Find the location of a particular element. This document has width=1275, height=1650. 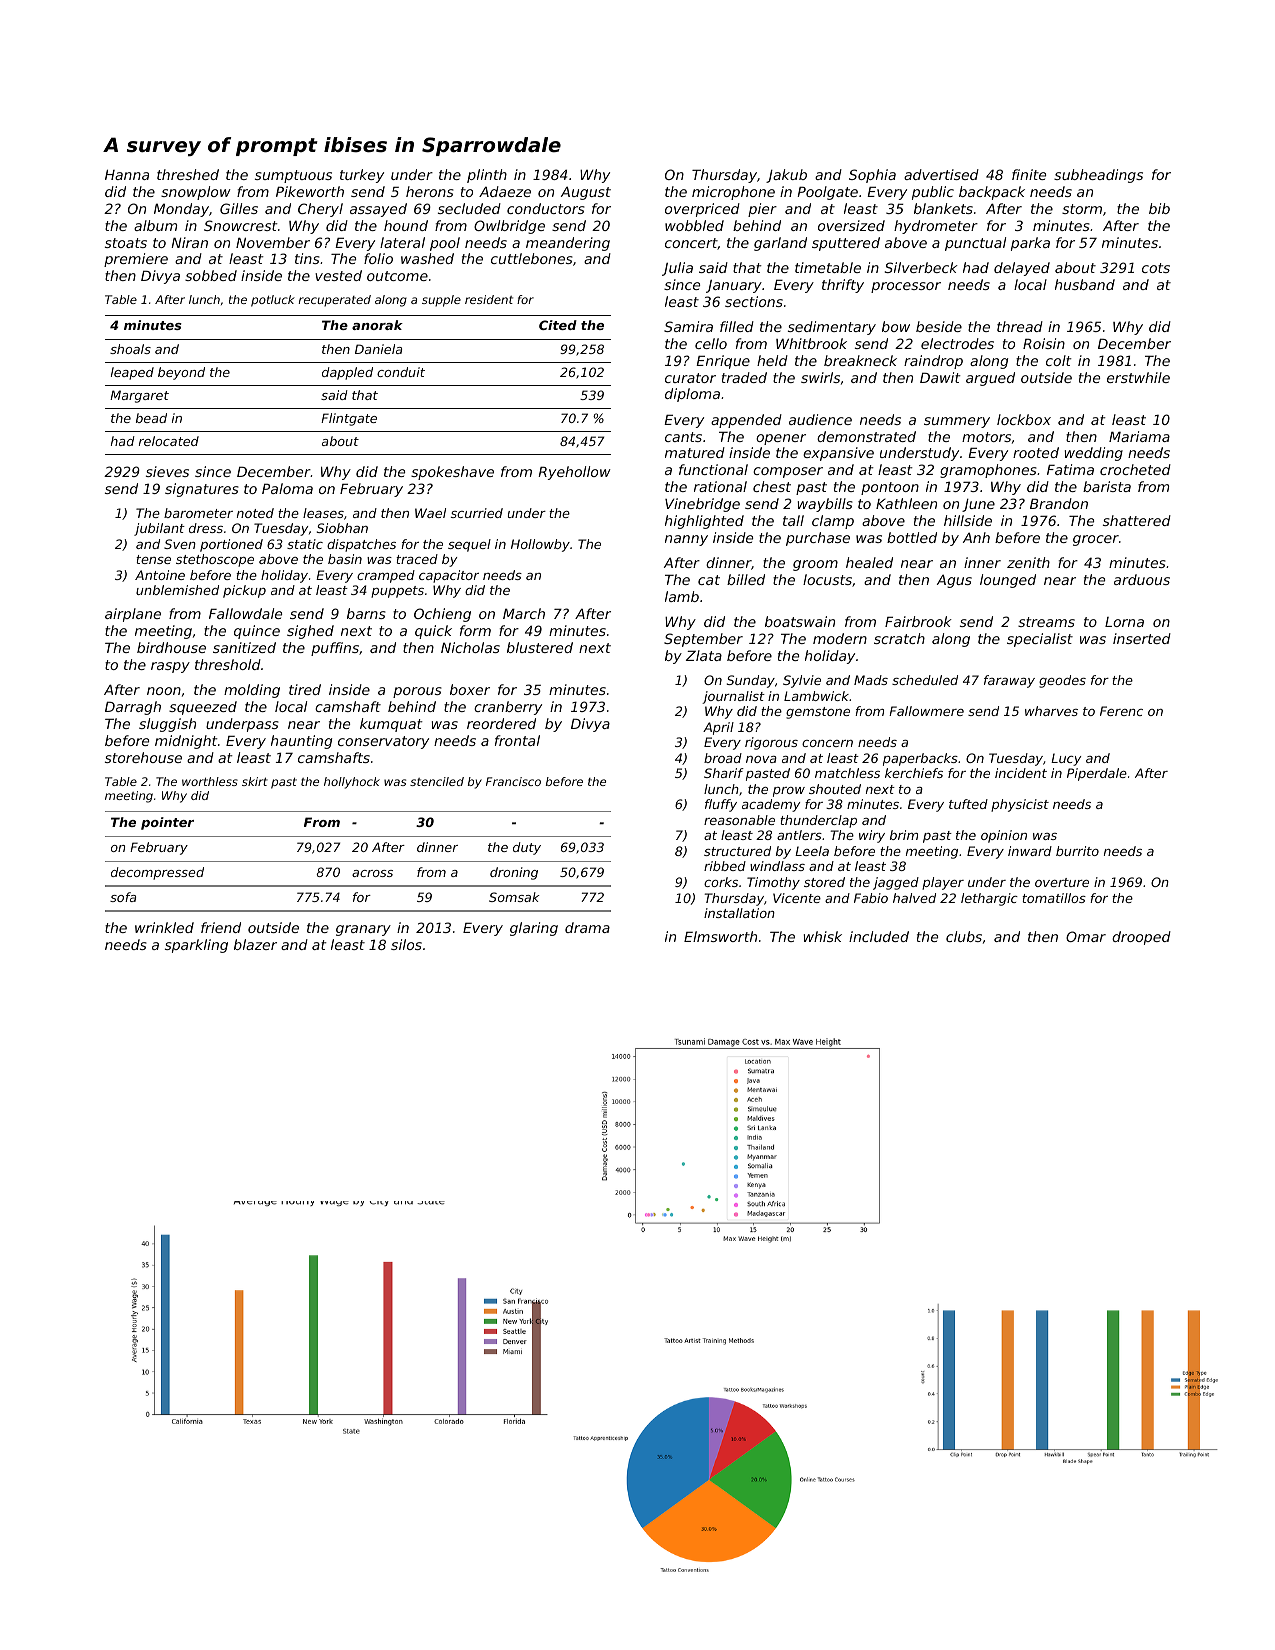

Adaeze is located at coordinates (505, 191).
